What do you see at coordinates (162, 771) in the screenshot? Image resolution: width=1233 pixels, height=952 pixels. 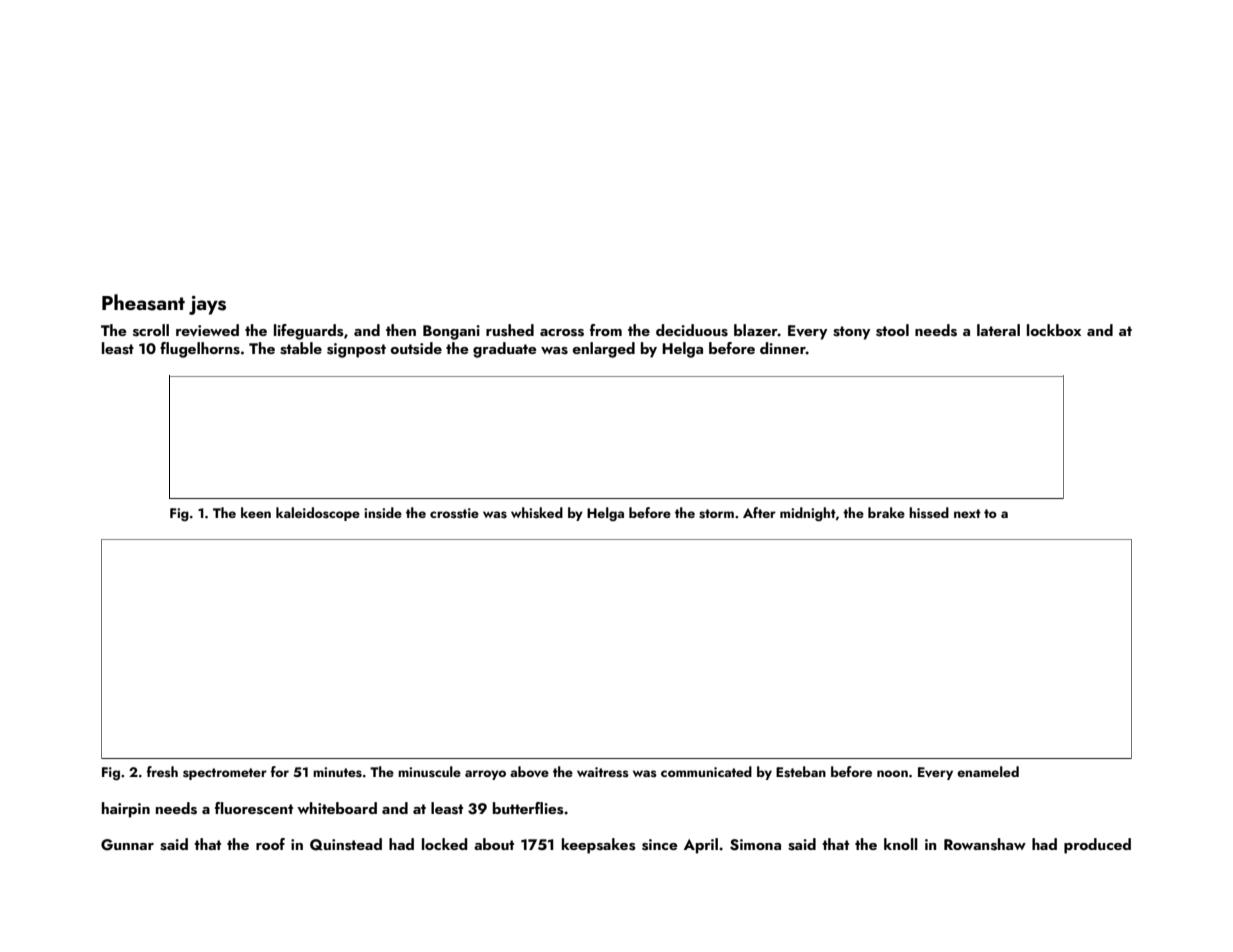 I see `fresh` at bounding box center [162, 771].
